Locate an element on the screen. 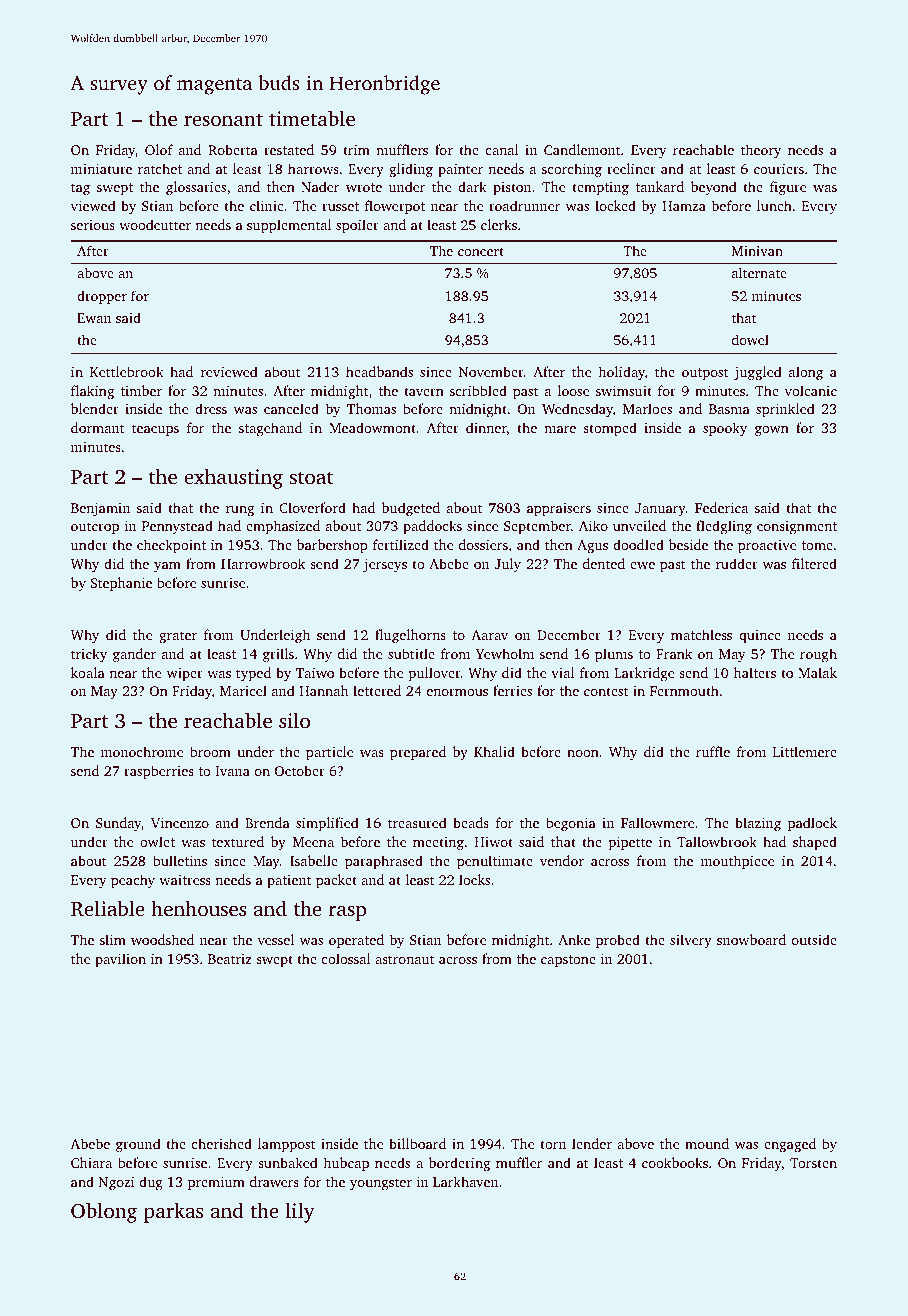 The width and height of the screenshot is (908, 1316). Fernmouth is located at coordinates (684, 690).
